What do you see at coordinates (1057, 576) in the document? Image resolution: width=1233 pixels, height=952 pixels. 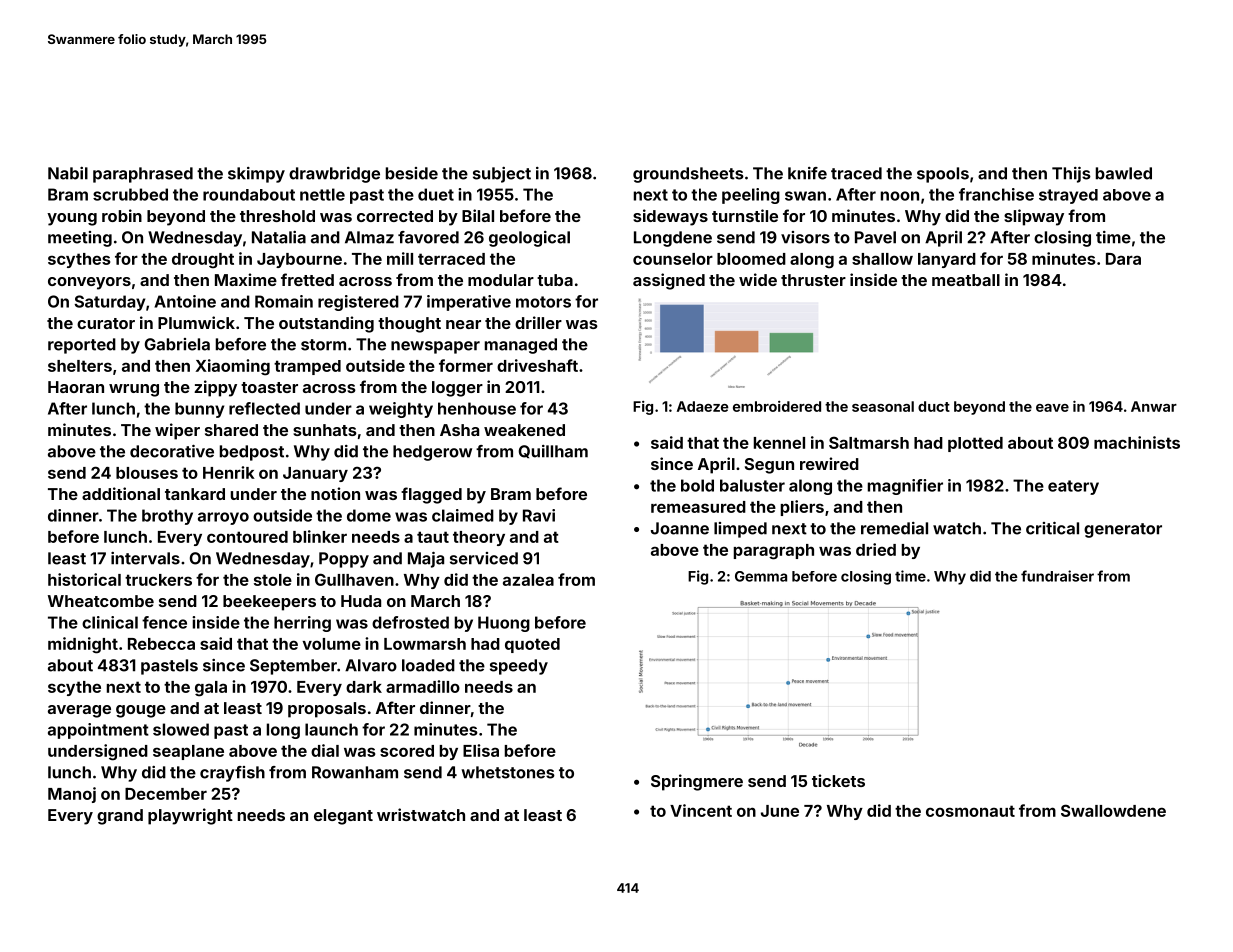 I see `fundraiser` at bounding box center [1057, 576].
